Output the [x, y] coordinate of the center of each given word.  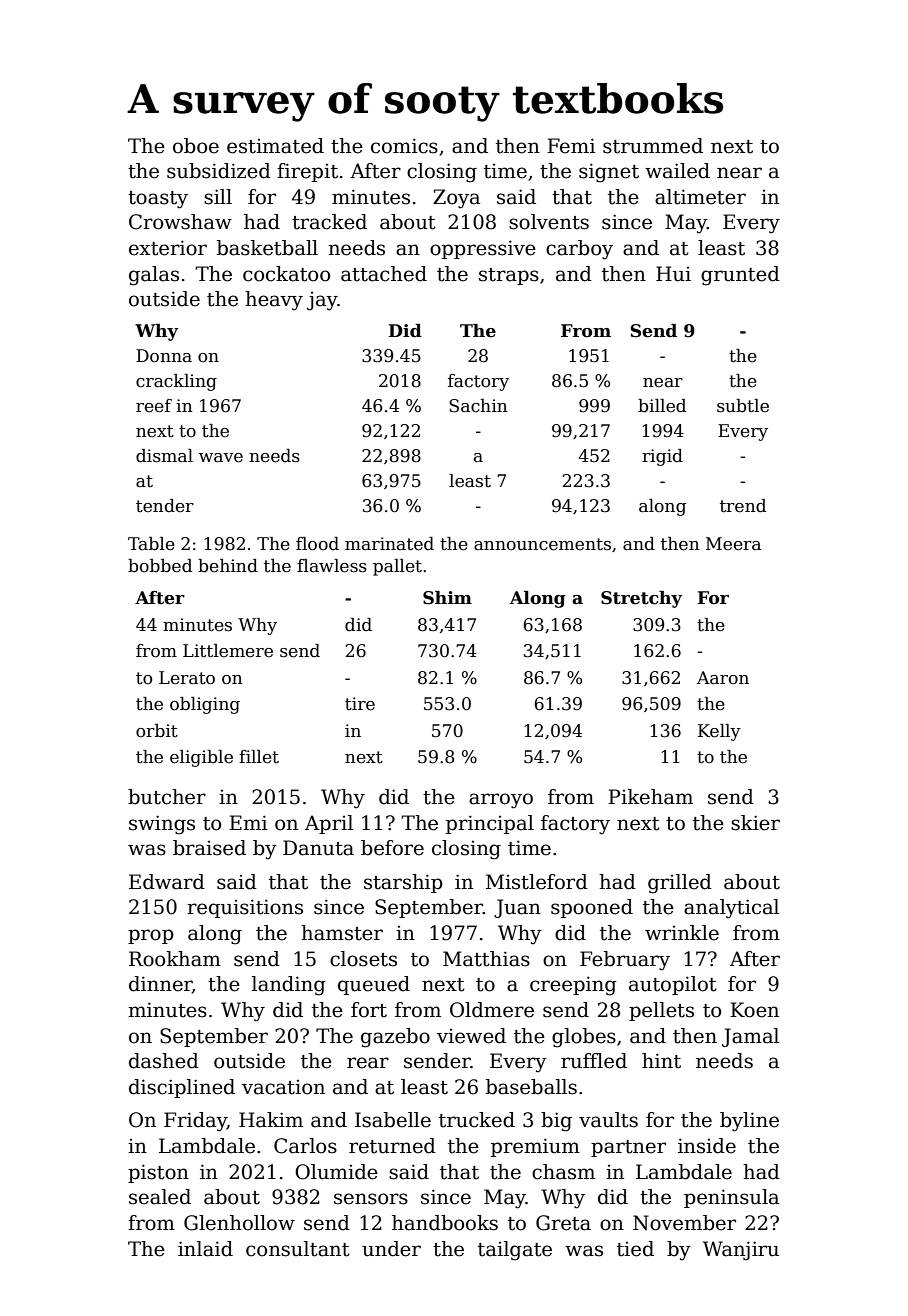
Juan [517, 908]
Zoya [456, 199]
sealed [160, 1197]
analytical [731, 909]
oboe [196, 146]
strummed [653, 146]
